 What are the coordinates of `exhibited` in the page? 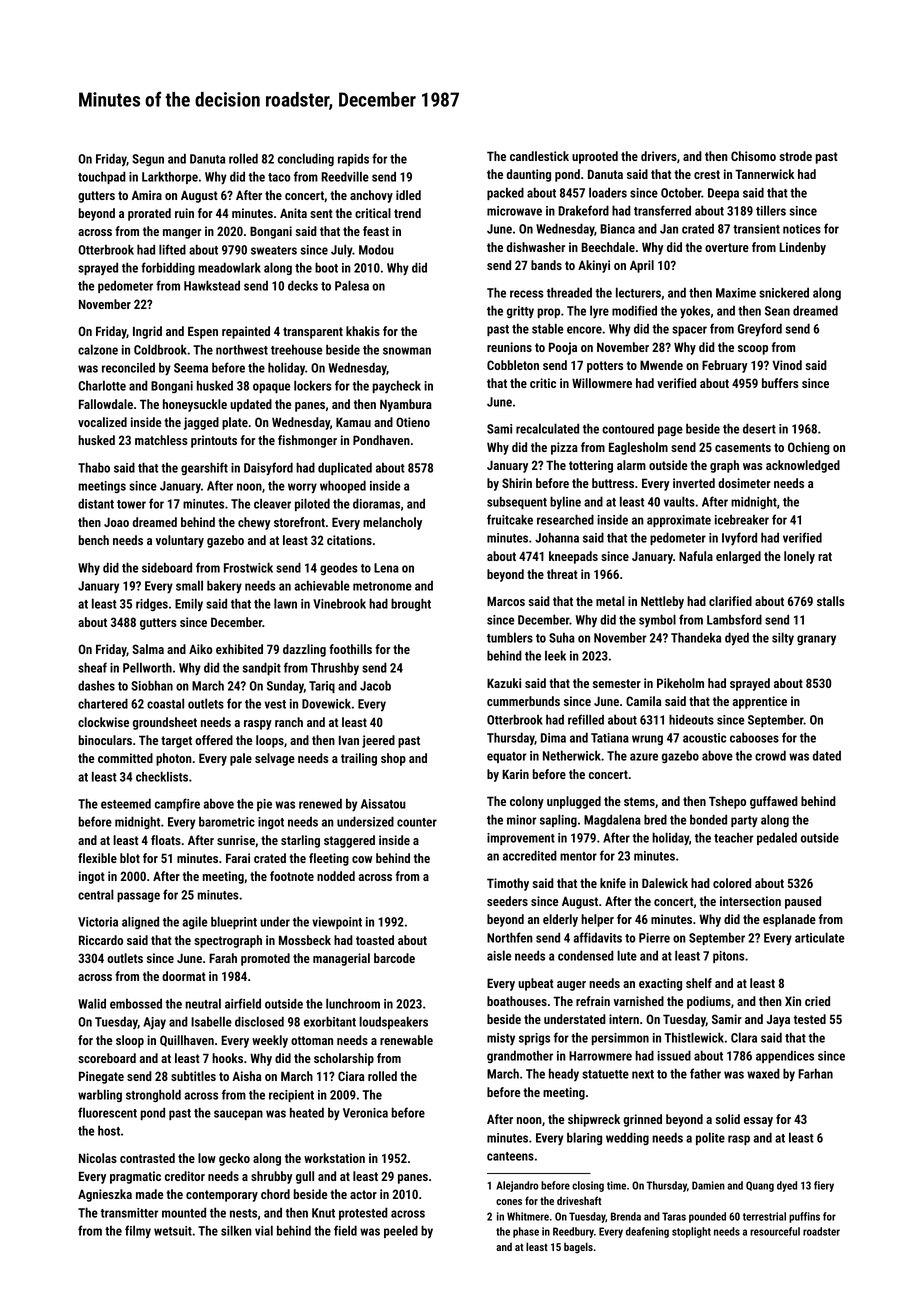 It's located at (239, 649).
